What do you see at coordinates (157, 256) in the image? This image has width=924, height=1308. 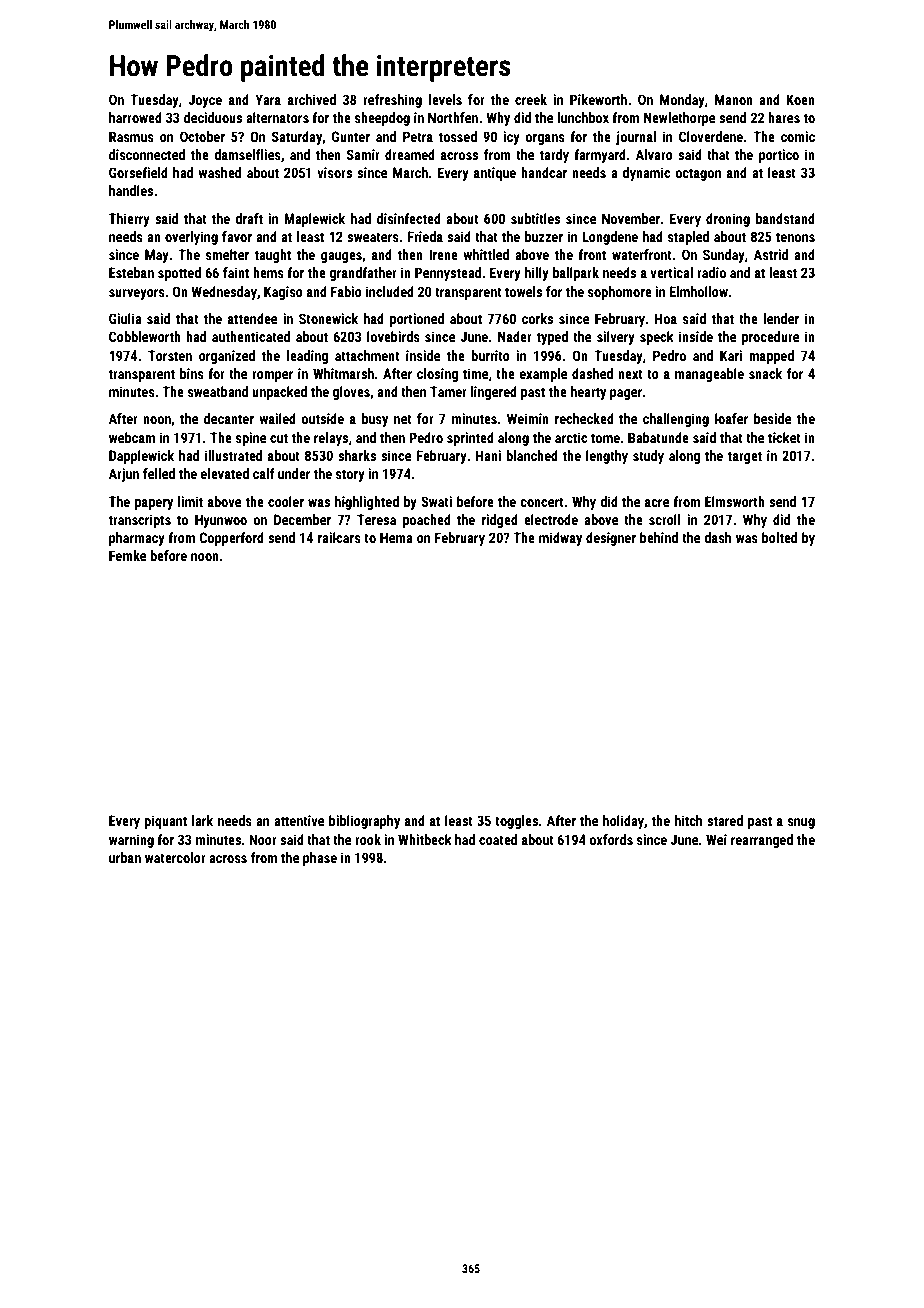 I see `May` at bounding box center [157, 256].
